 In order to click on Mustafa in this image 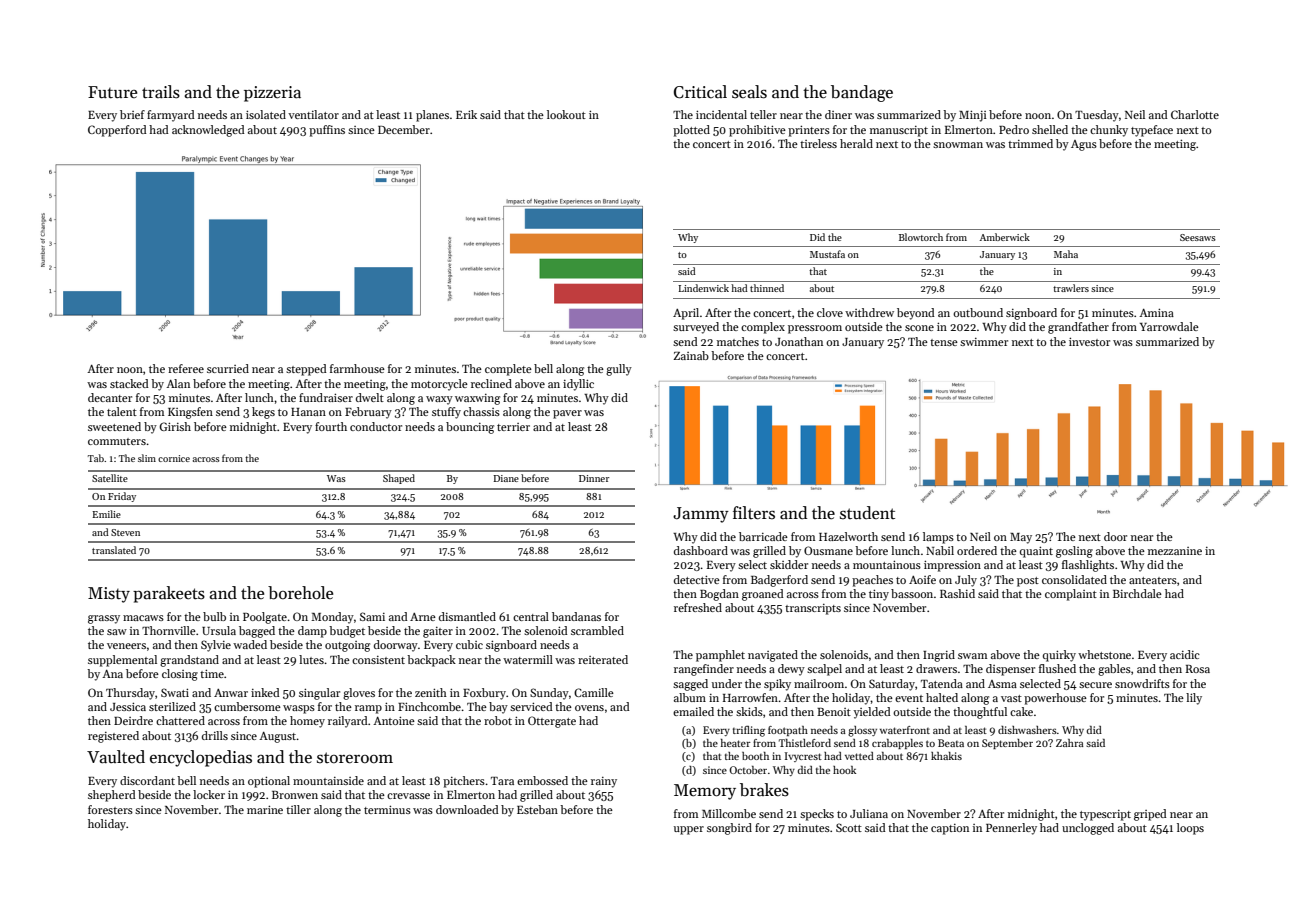, I will do `click(827, 254)`.
